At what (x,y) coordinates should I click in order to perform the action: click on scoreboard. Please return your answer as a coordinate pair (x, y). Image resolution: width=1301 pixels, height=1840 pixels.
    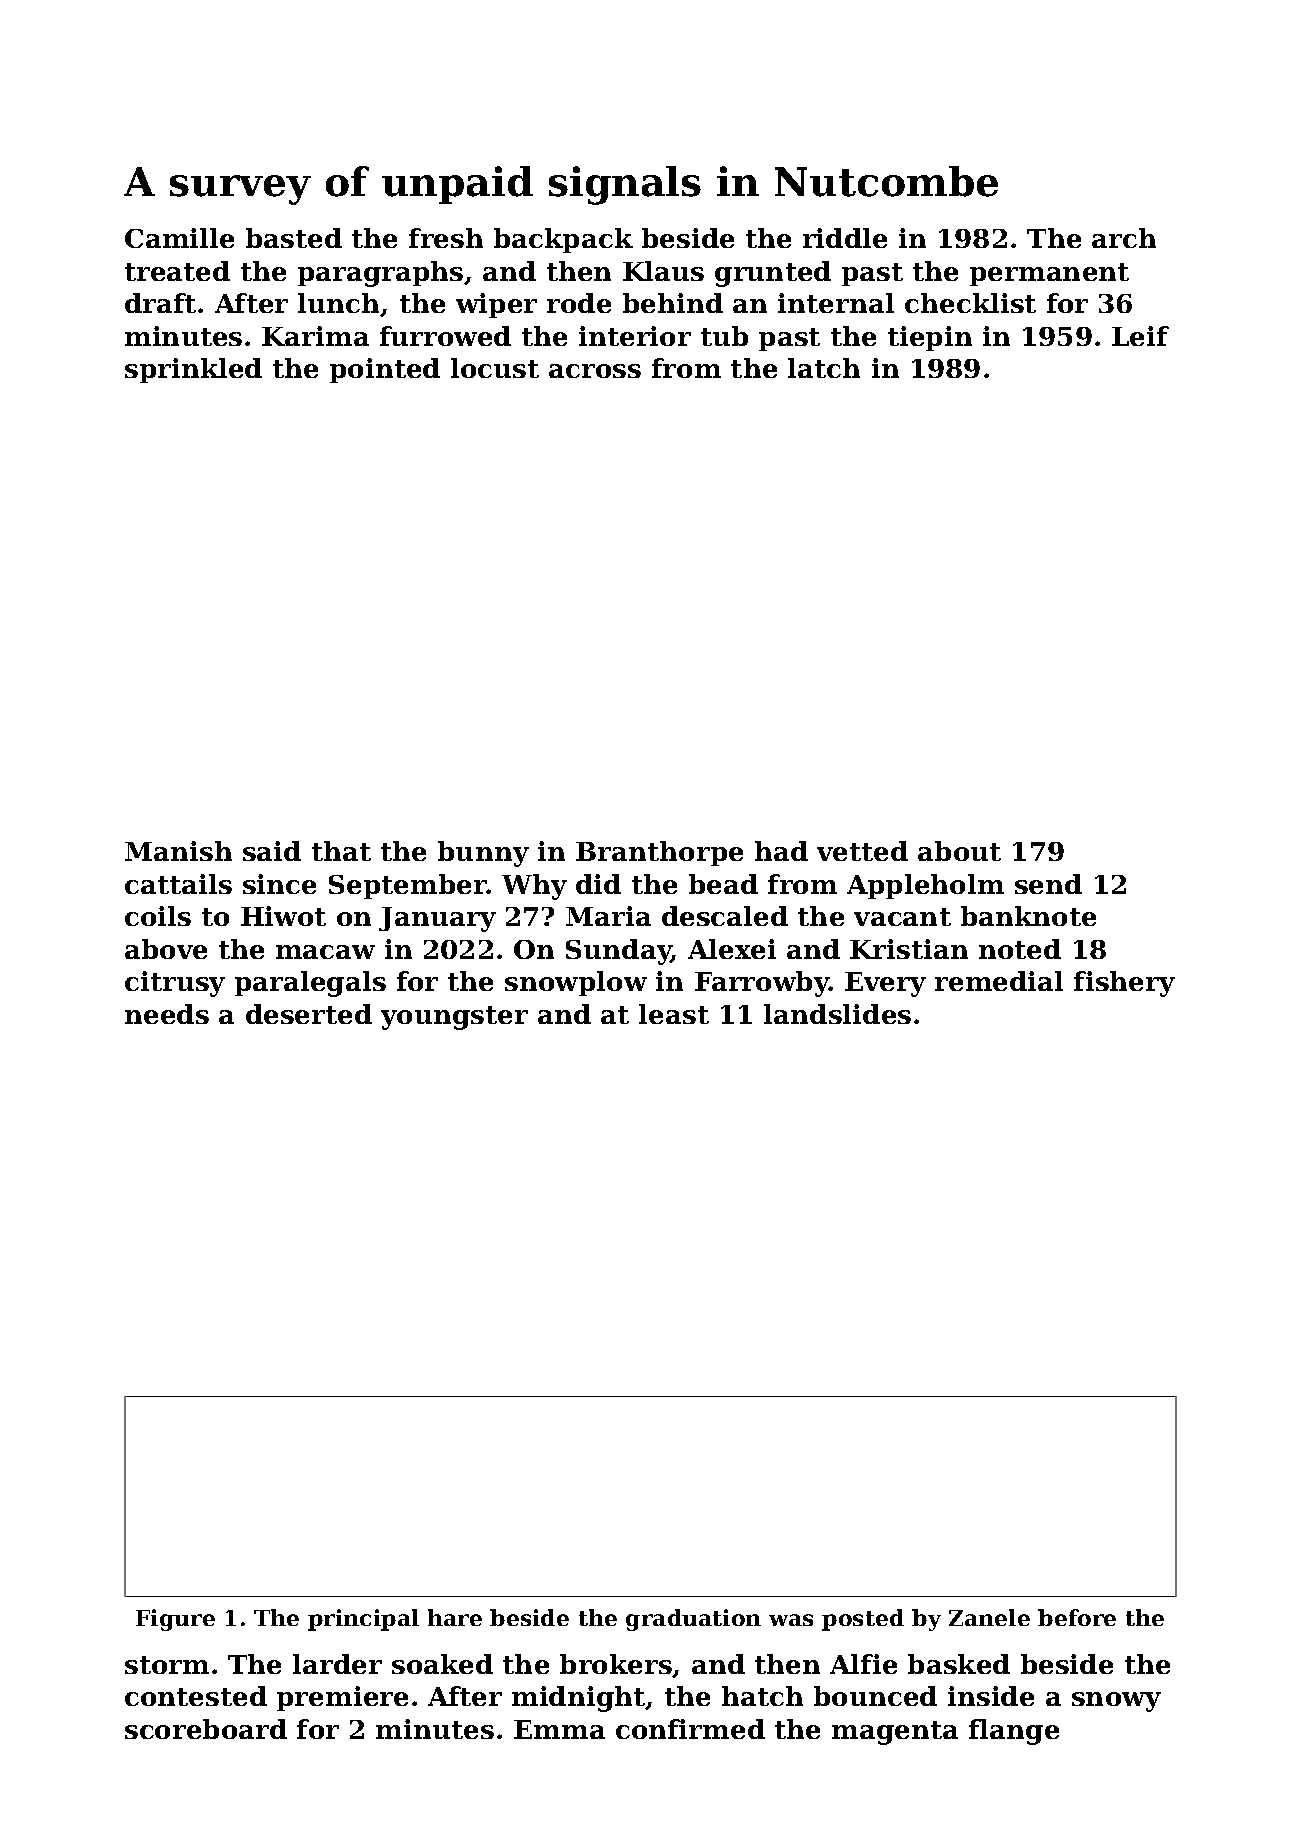
    Looking at the image, I should click on (206, 1729).
